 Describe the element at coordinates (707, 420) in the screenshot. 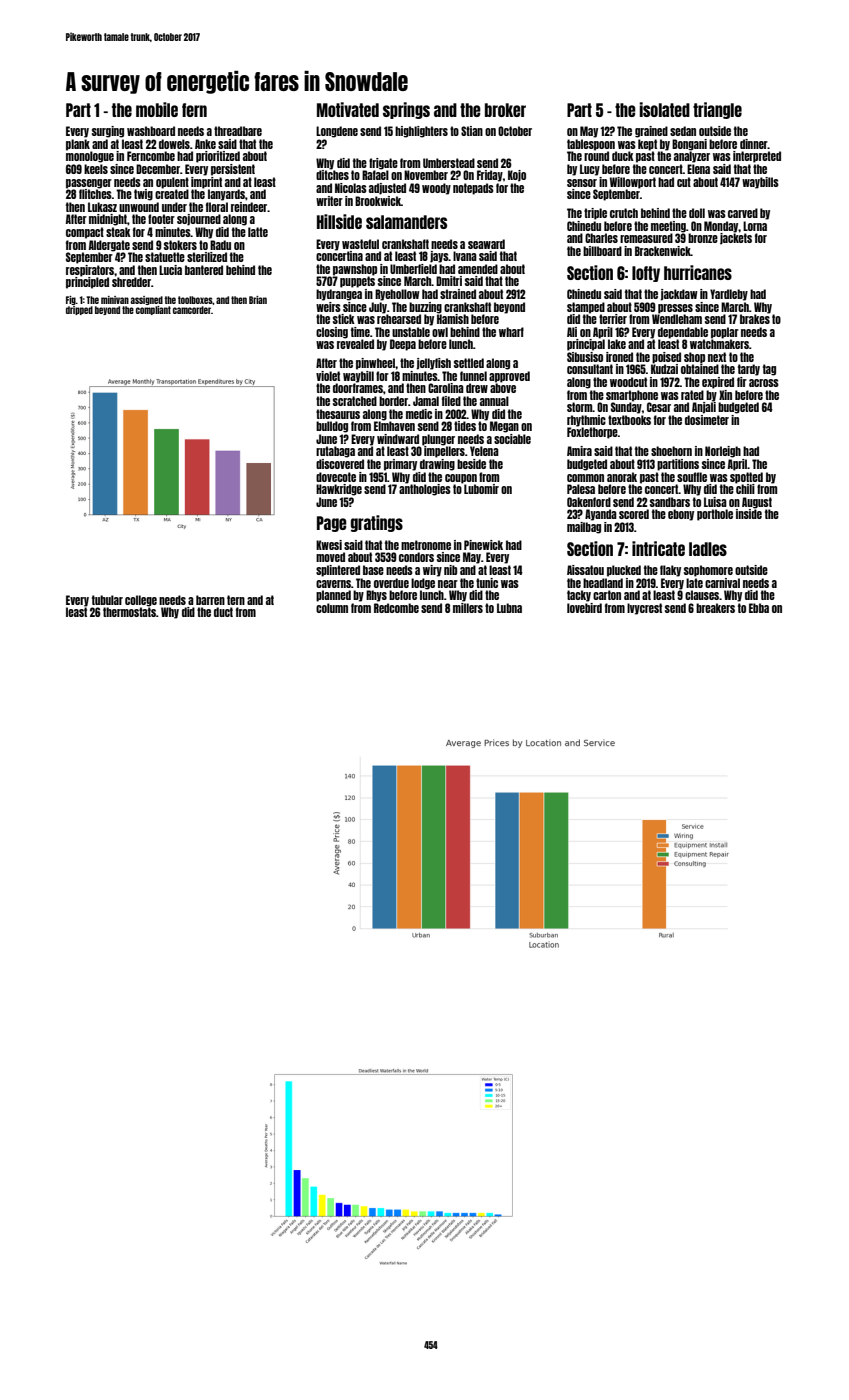

I see `dosimeter` at that location.
